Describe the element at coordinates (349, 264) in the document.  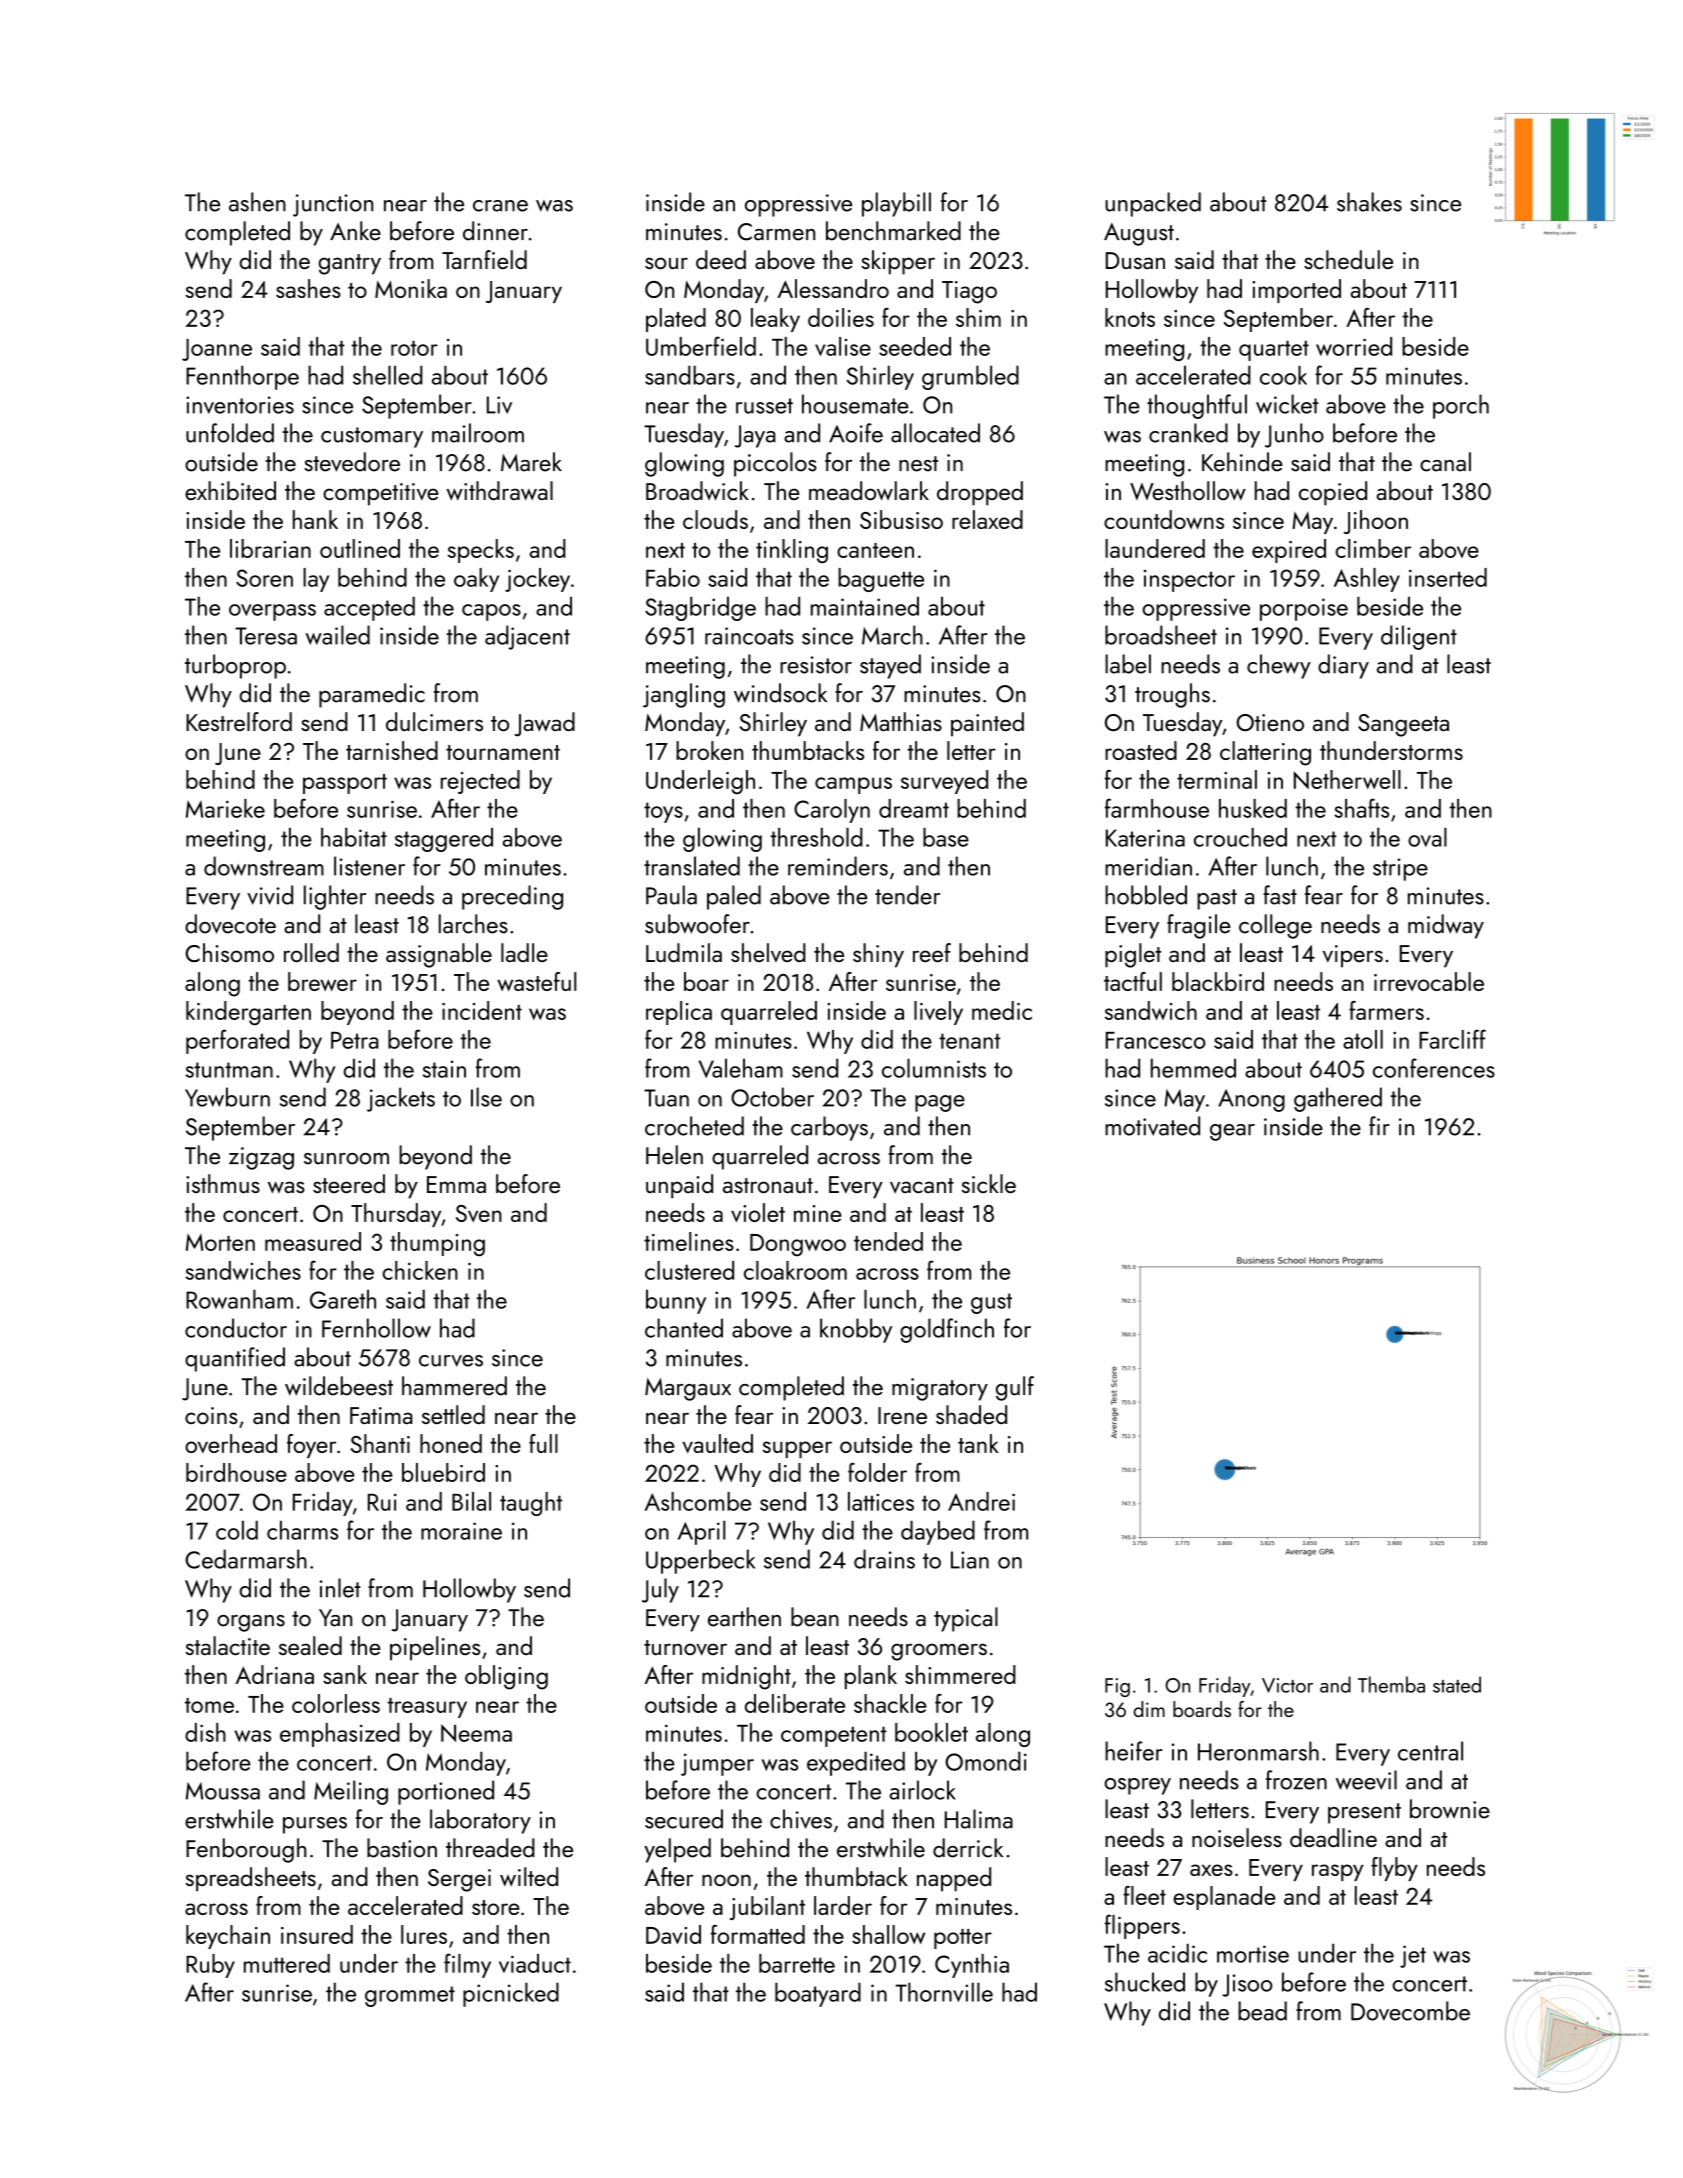
I see `gantry` at that location.
